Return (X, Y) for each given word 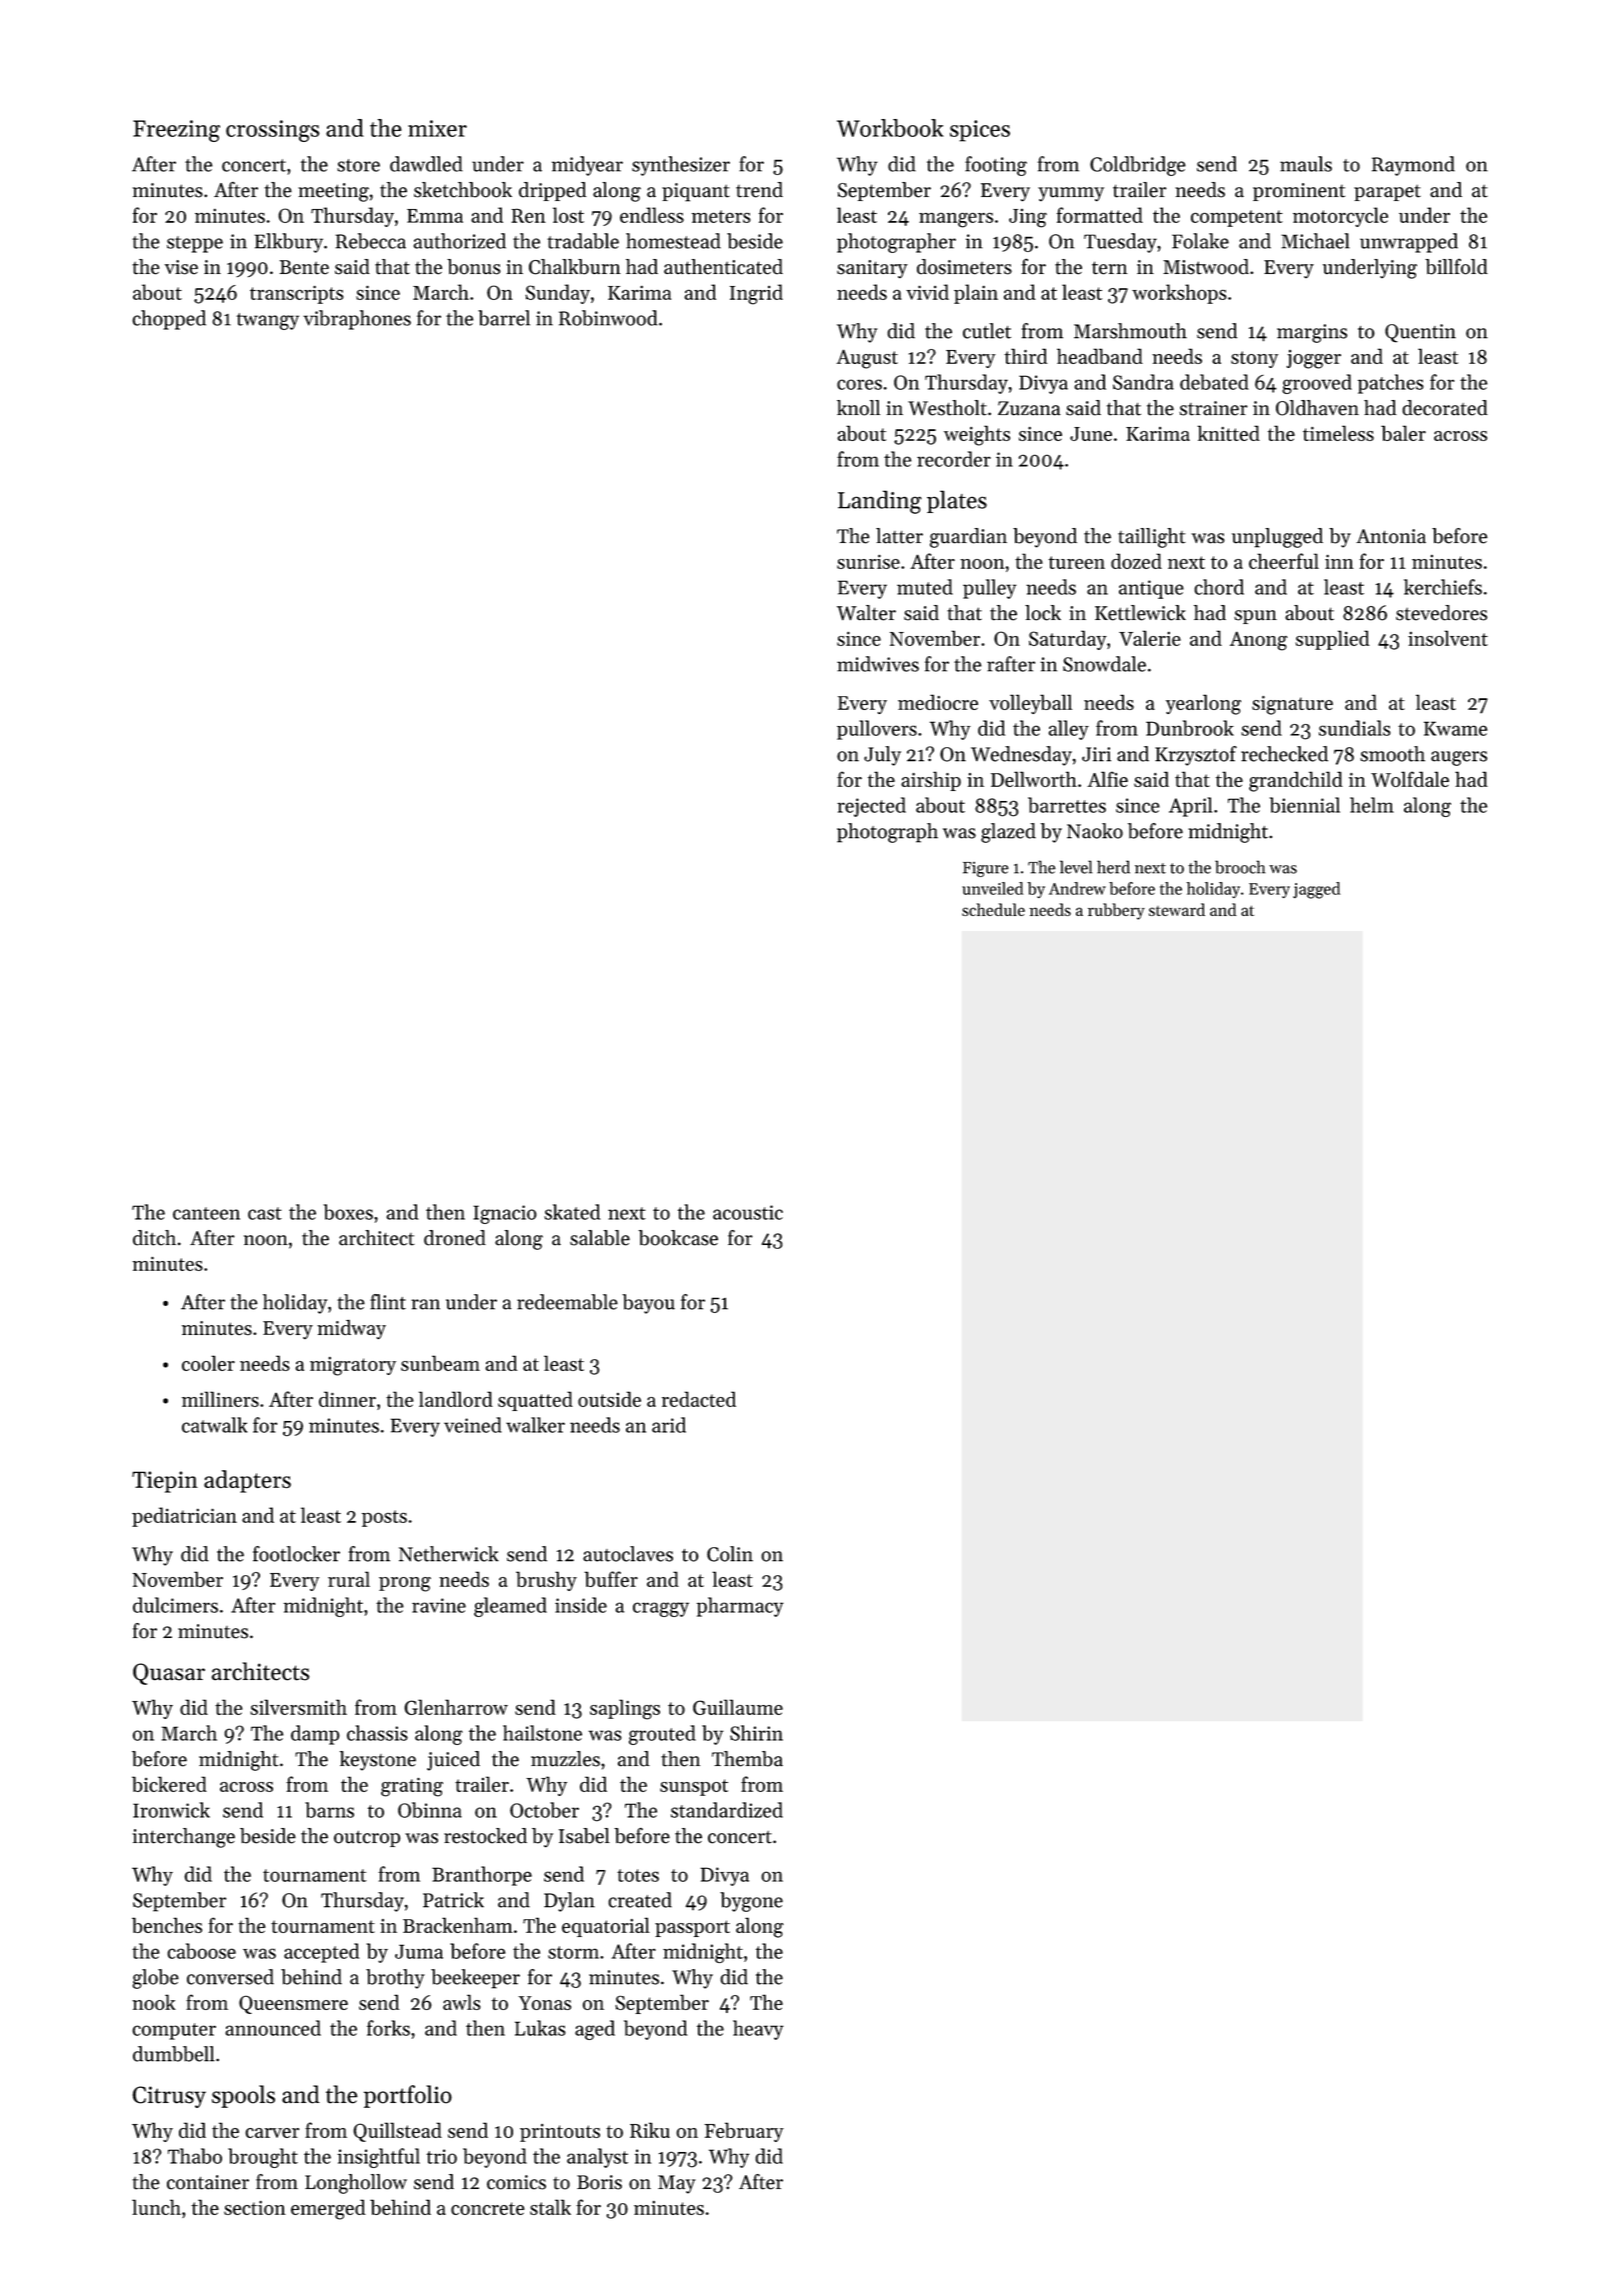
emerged (328, 2209)
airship (931, 781)
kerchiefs (1443, 587)
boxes (348, 1212)
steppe (195, 244)
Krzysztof (1196, 756)
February (744, 2132)
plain (976, 294)
